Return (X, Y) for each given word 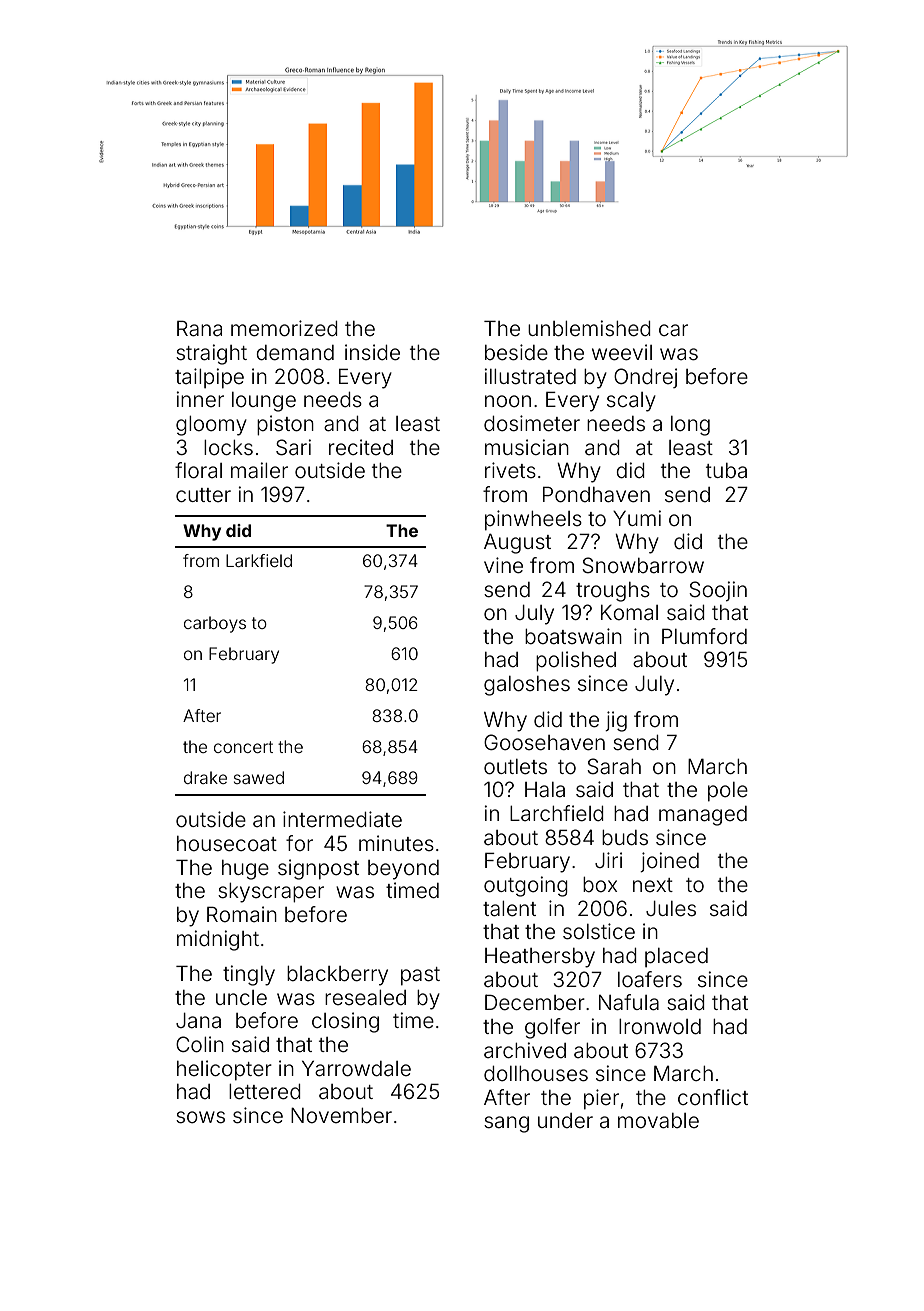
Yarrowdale (356, 1069)
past (420, 976)
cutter (203, 495)
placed (676, 957)
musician (527, 447)
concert (243, 747)
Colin (200, 1044)
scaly (631, 402)
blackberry (337, 976)
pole (728, 791)
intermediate (342, 819)
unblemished (589, 328)
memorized (284, 328)
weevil (622, 352)
